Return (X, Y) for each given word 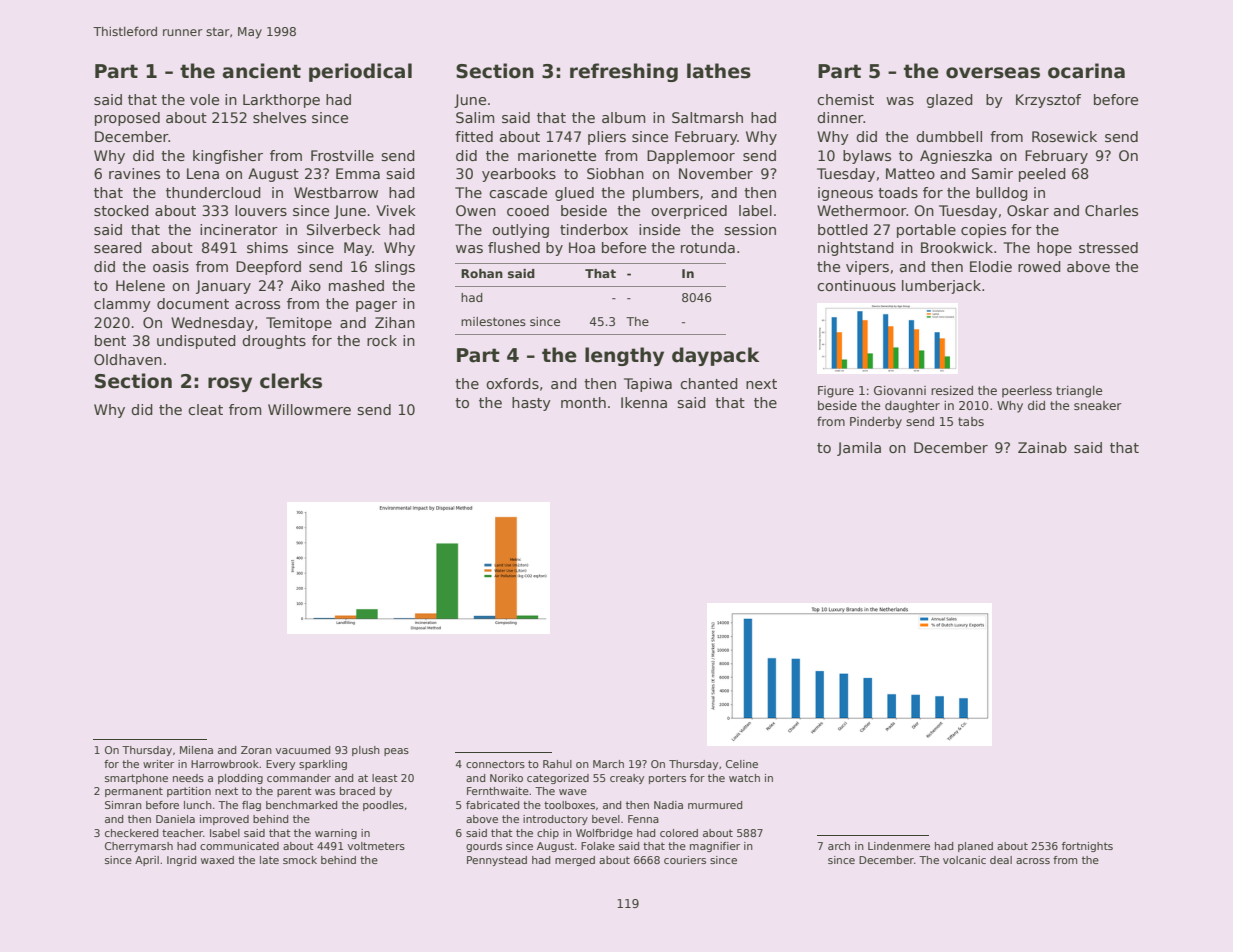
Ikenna (644, 402)
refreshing (624, 72)
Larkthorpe (281, 101)
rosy (230, 384)
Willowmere (309, 409)
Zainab (1042, 447)
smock (300, 860)
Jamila (859, 449)
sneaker (1098, 405)
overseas (993, 73)
